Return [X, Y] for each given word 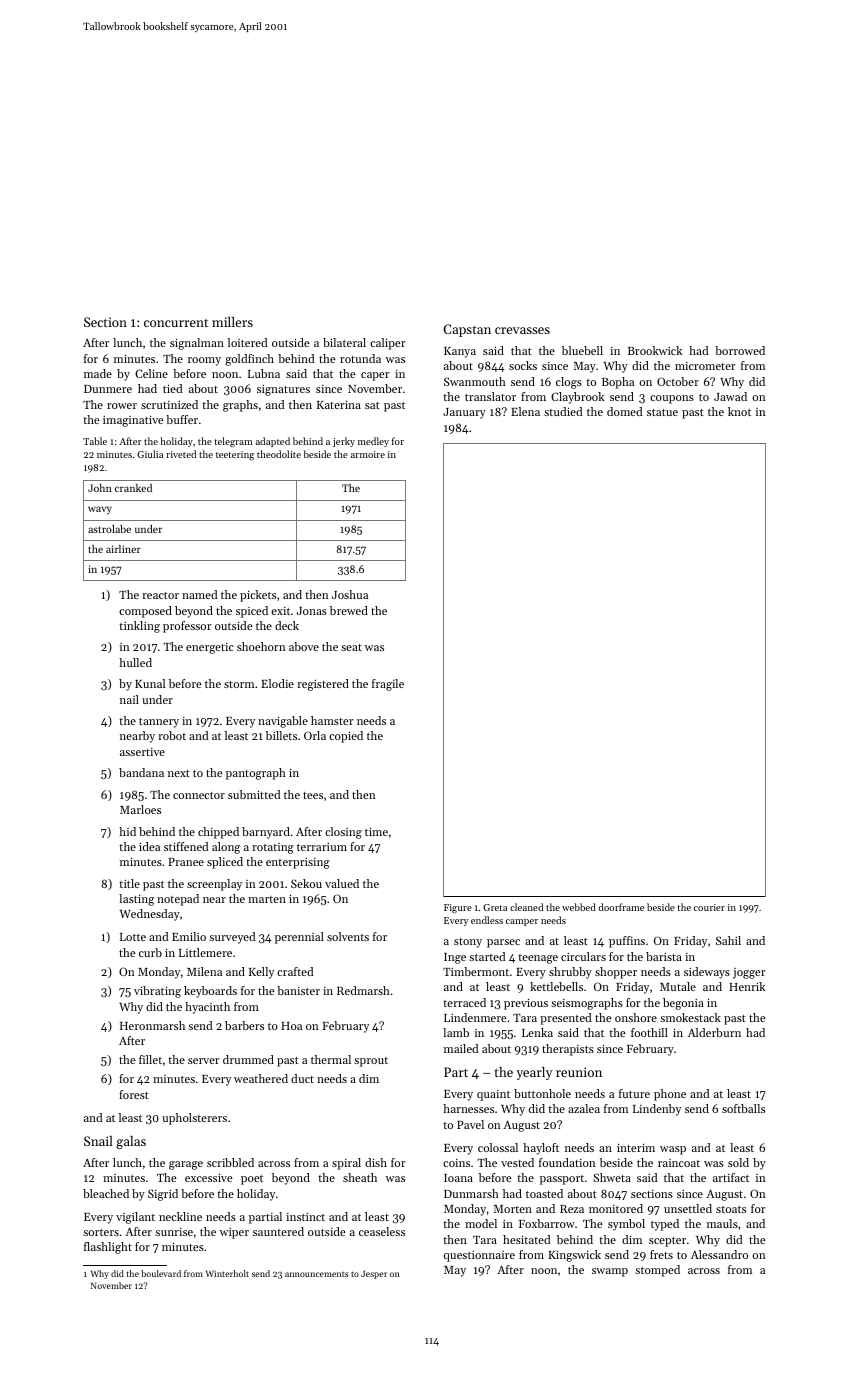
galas [131, 1142]
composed [145, 612]
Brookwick [655, 350]
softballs [743, 1108]
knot [739, 411]
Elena [525, 411]
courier [709, 907]
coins [456, 1163]
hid [127, 831]
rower [122, 406]
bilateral [344, 342]
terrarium [322, 847]
